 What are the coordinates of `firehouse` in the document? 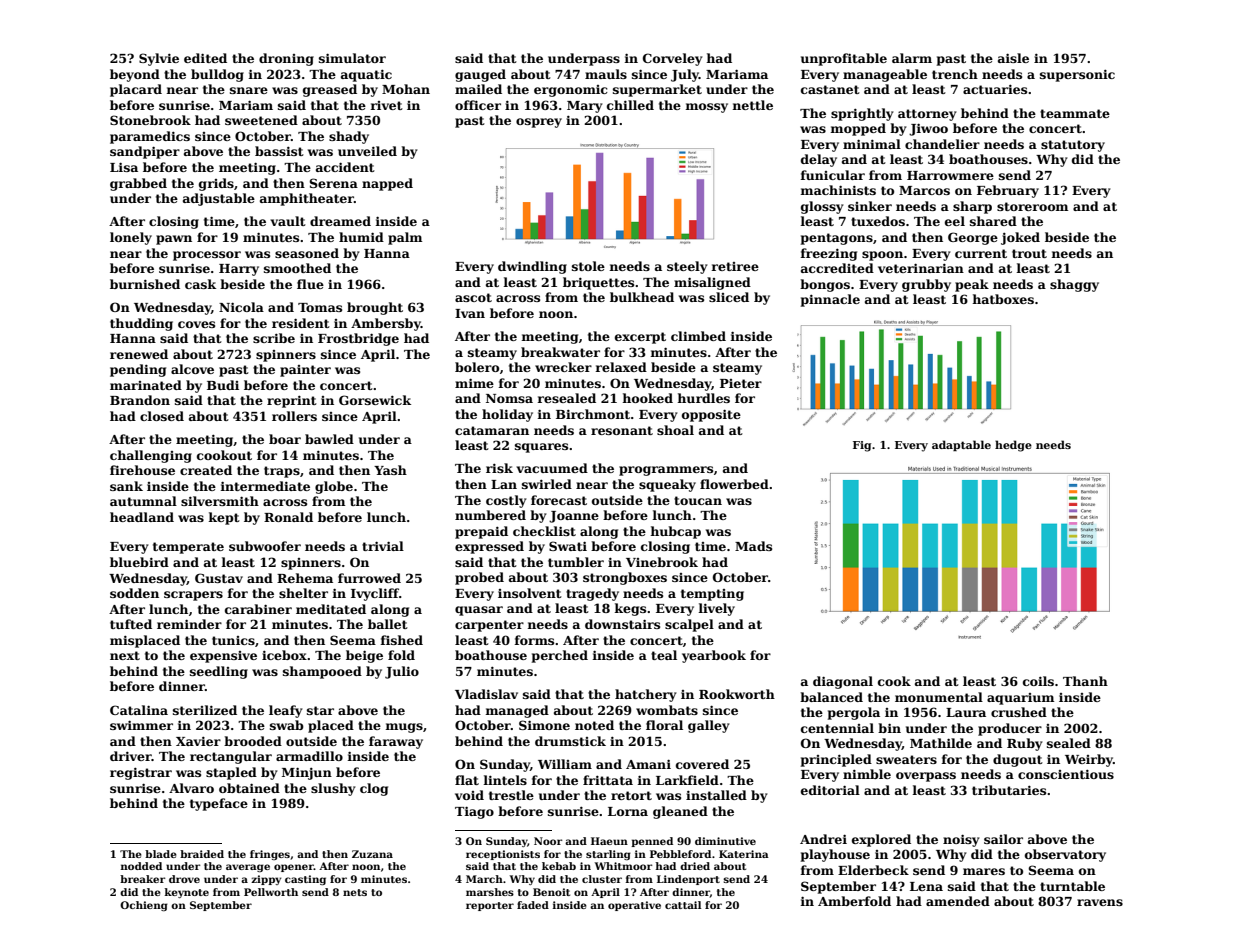 It's located at (142, 470).
